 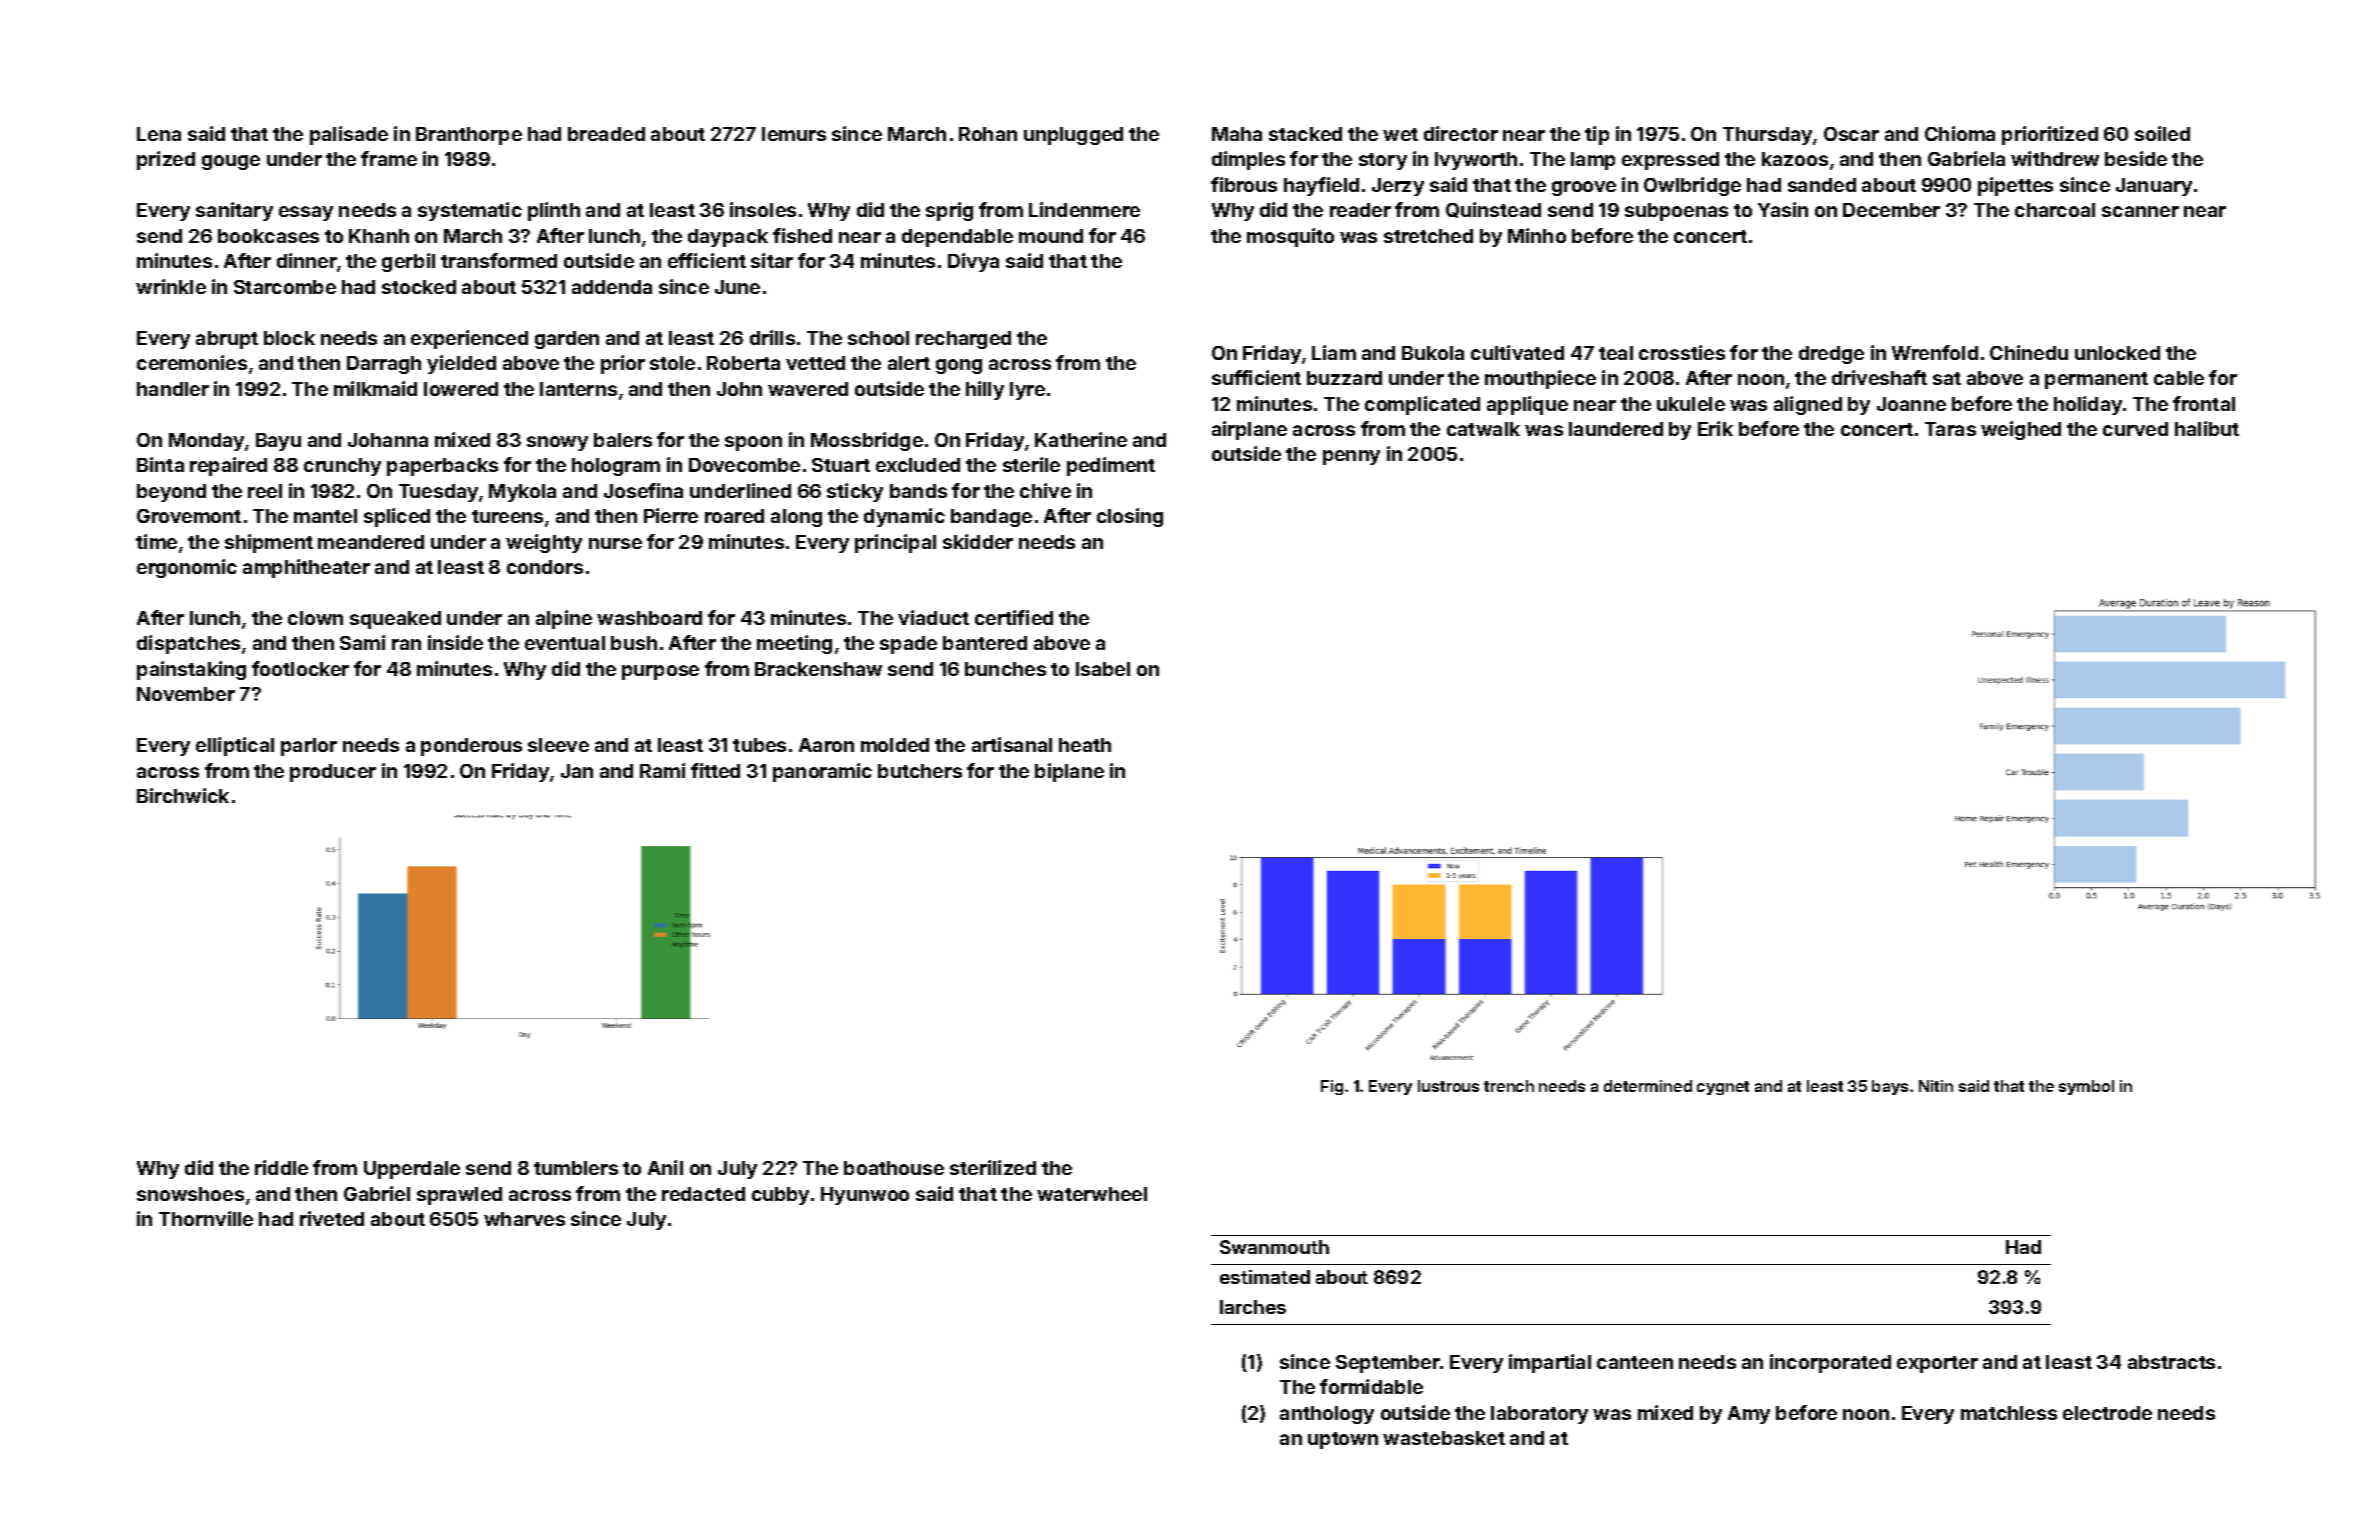 I want to click on wet, so click(x=1400, y=134).
